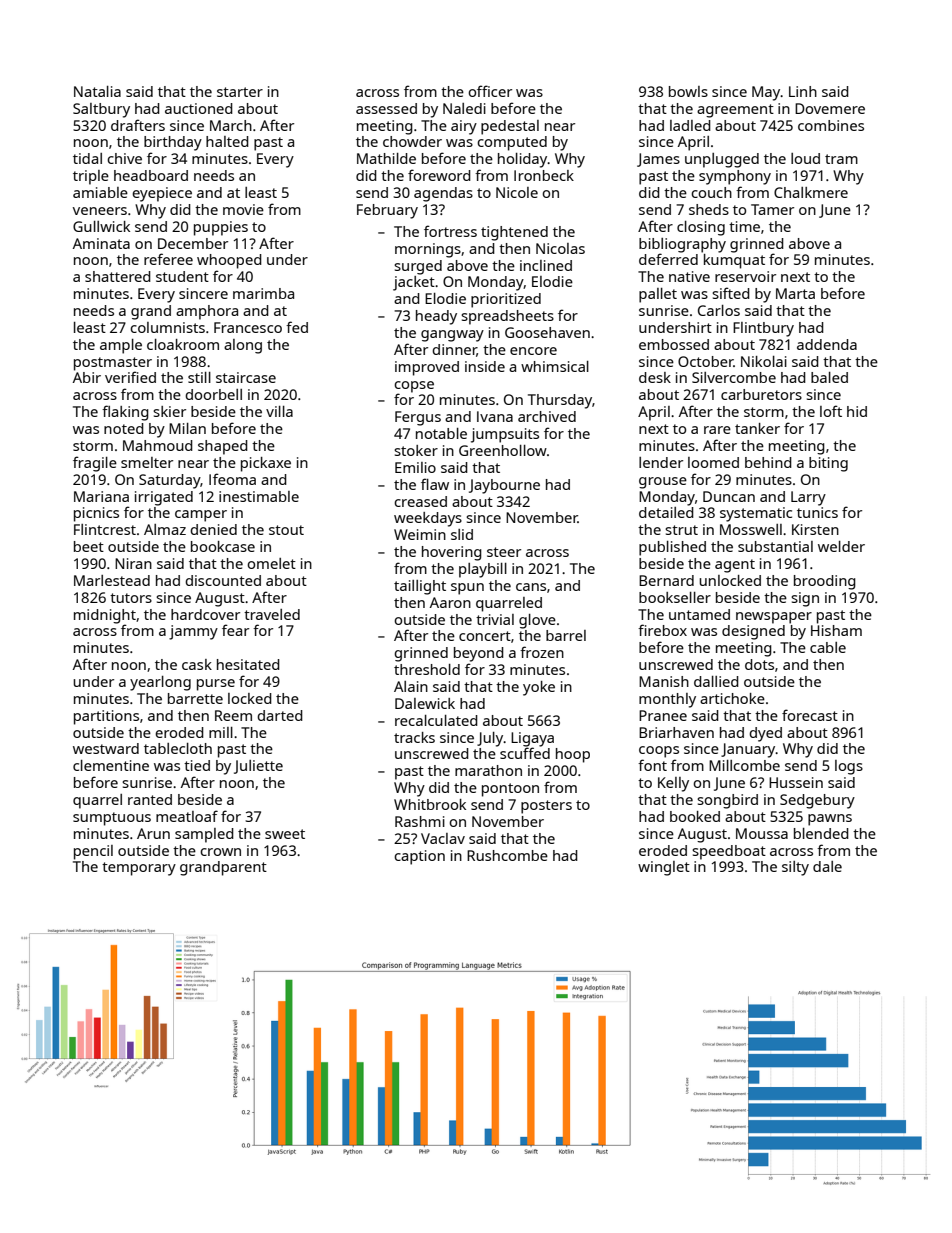 The width and height of the document is (952, 1233). Describe the element at coordinates (279, 411) in the document. I see `villa` at that location.
